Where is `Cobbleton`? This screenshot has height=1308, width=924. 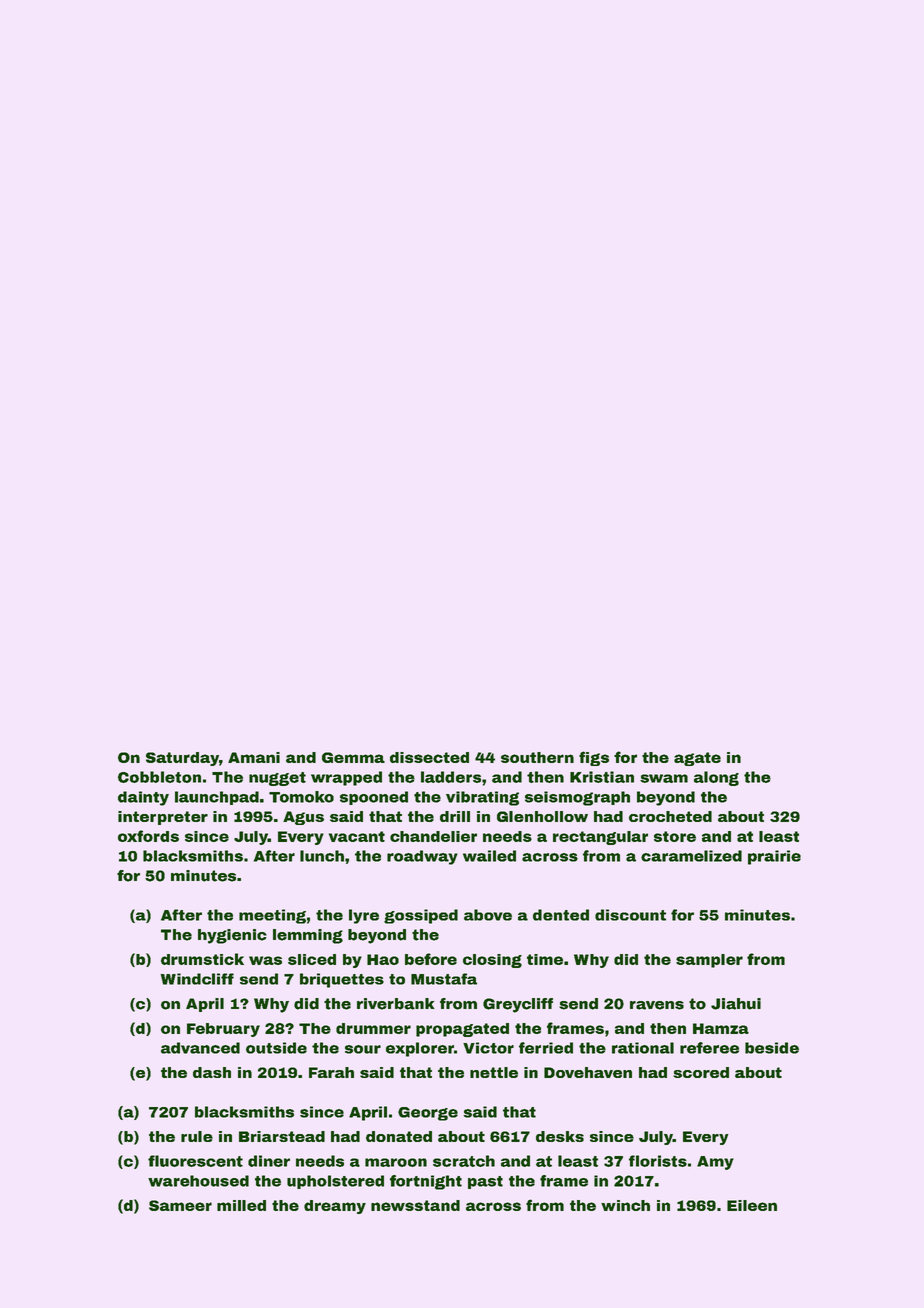 Cobbleton is located at coordinates (159, 777).
